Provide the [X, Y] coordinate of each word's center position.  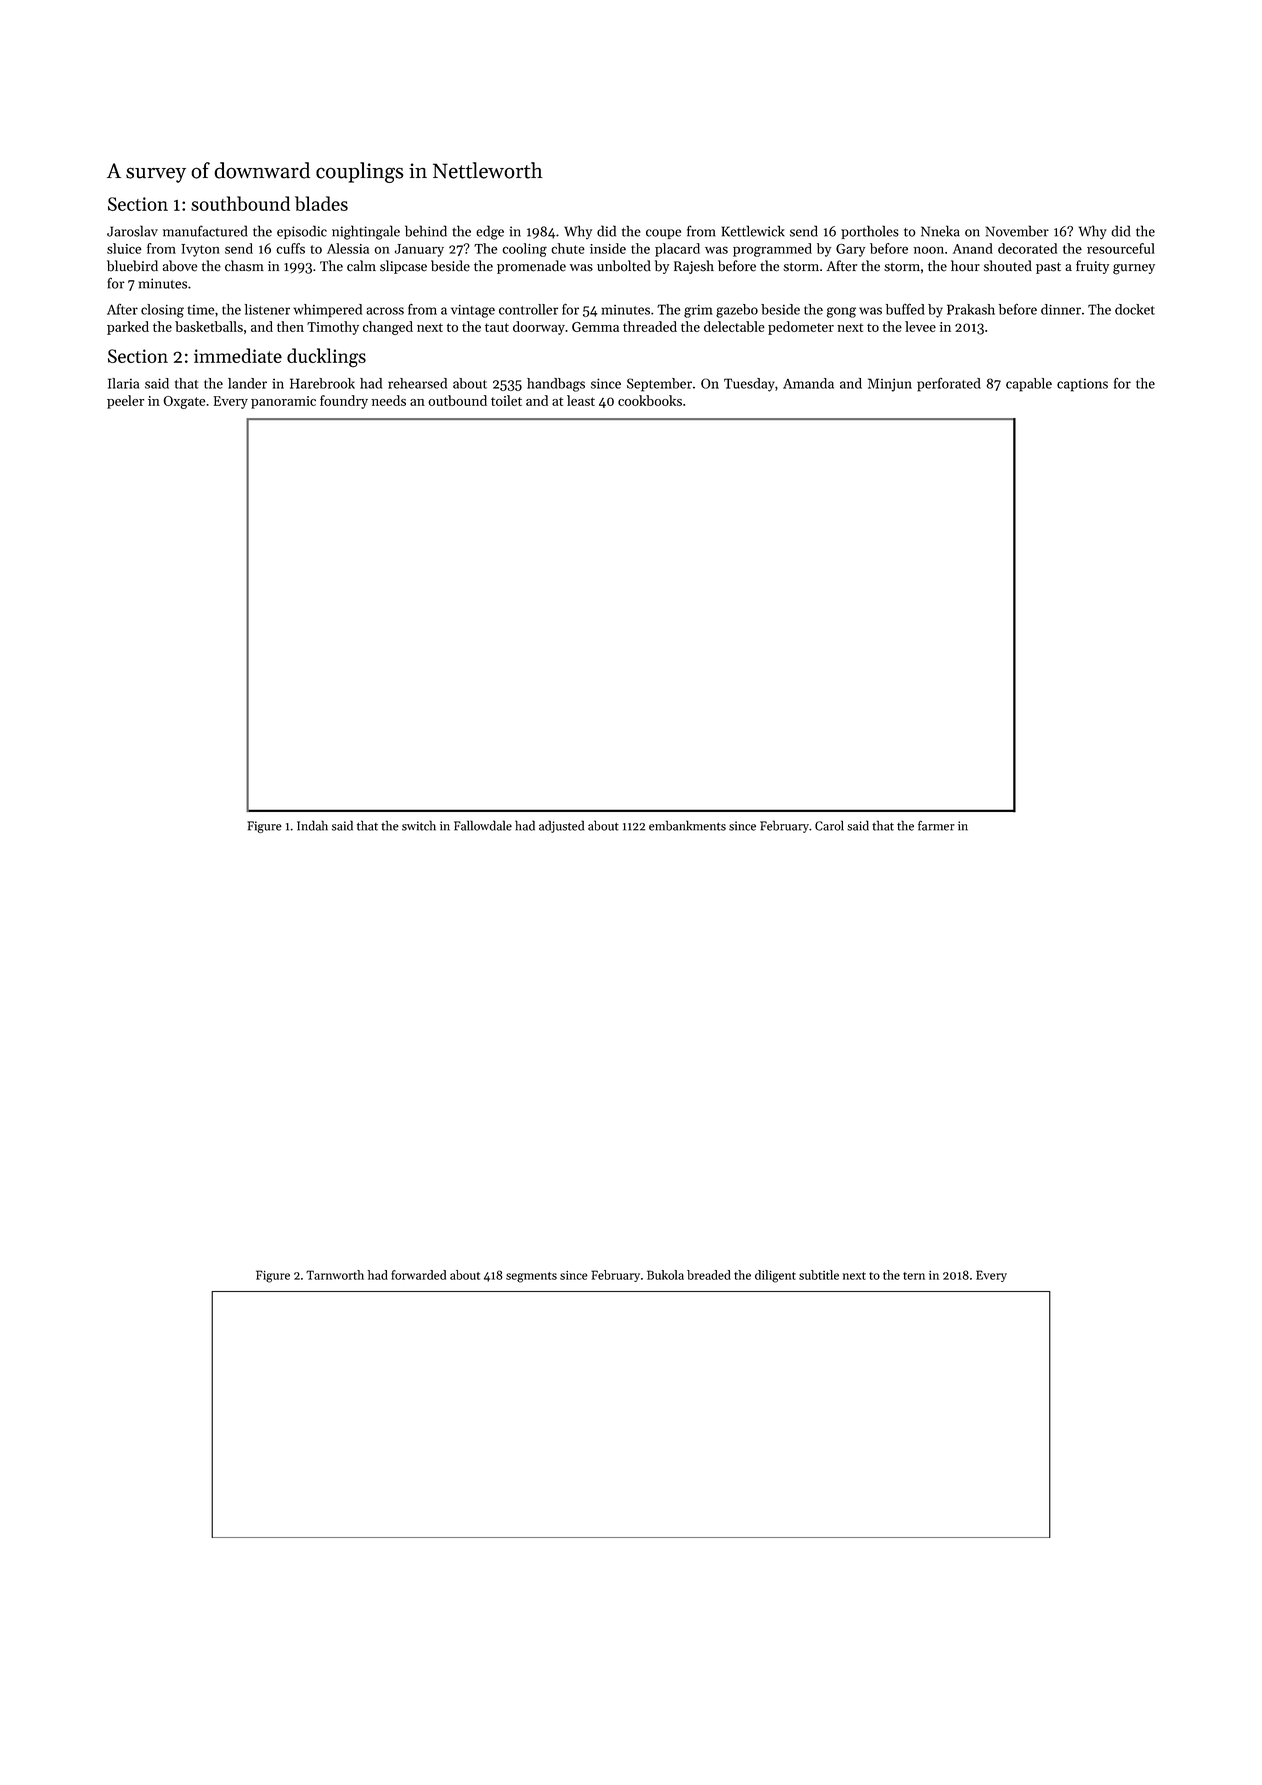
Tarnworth [335, 1275]
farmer [936, 826]
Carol [829, 825]
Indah [312, 825]
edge [490, 232]
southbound [240, 203]
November [1017, 231]
